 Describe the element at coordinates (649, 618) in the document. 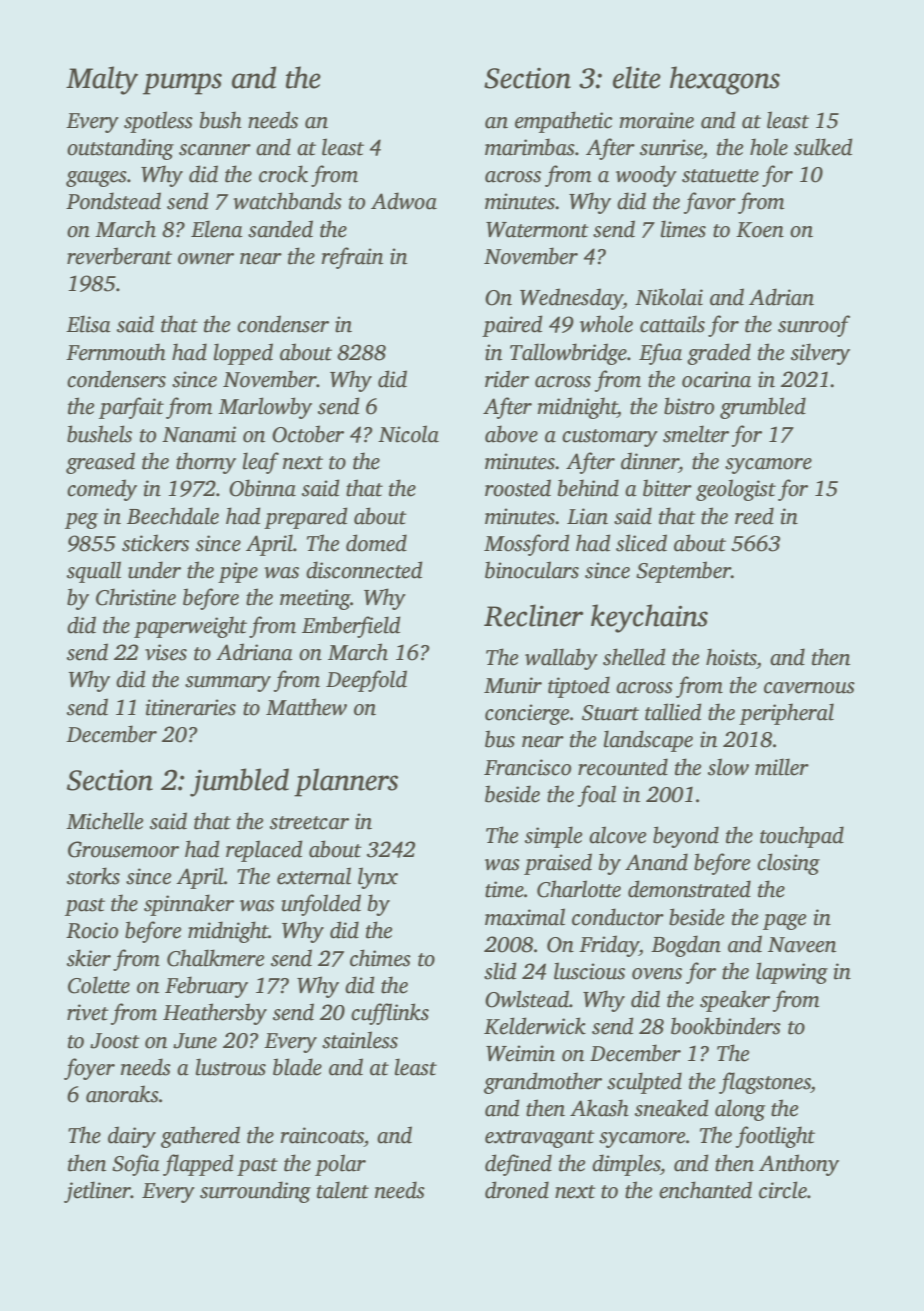

I see `keychains` at that location.
